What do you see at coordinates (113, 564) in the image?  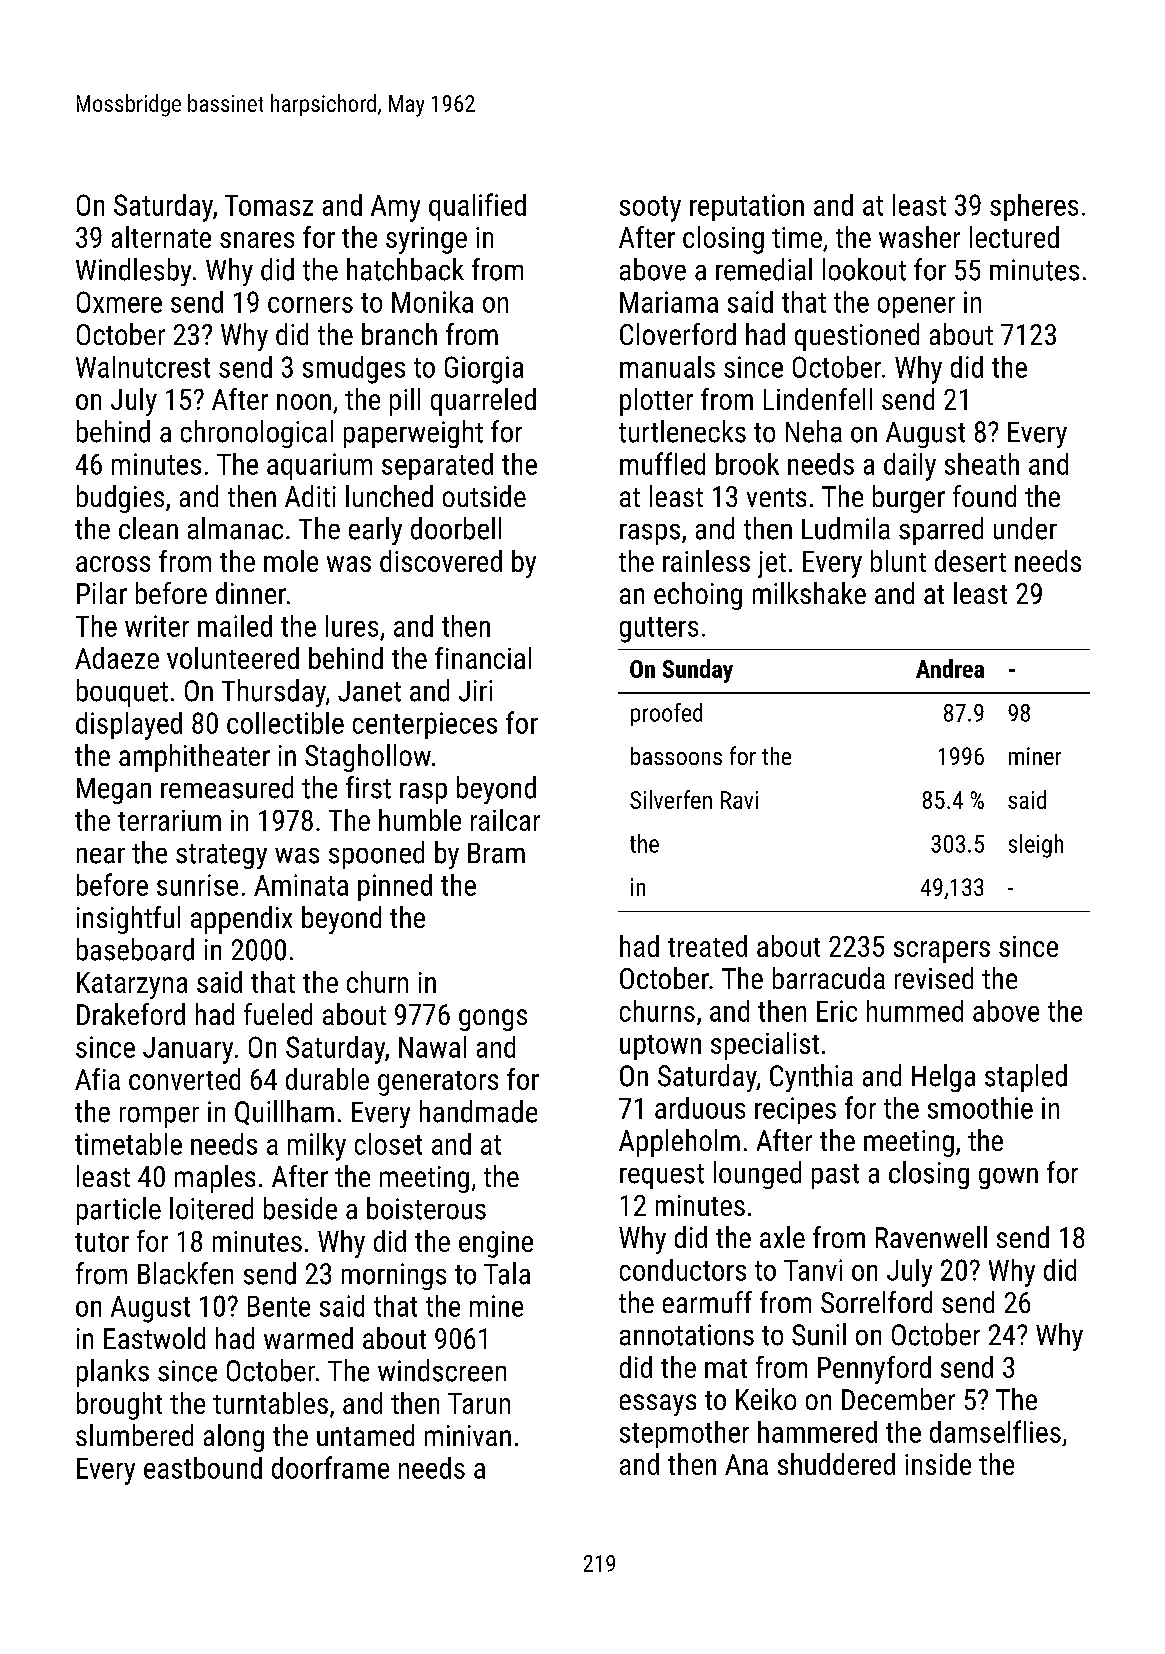 I see `across` at bounding box center [113, 564].
